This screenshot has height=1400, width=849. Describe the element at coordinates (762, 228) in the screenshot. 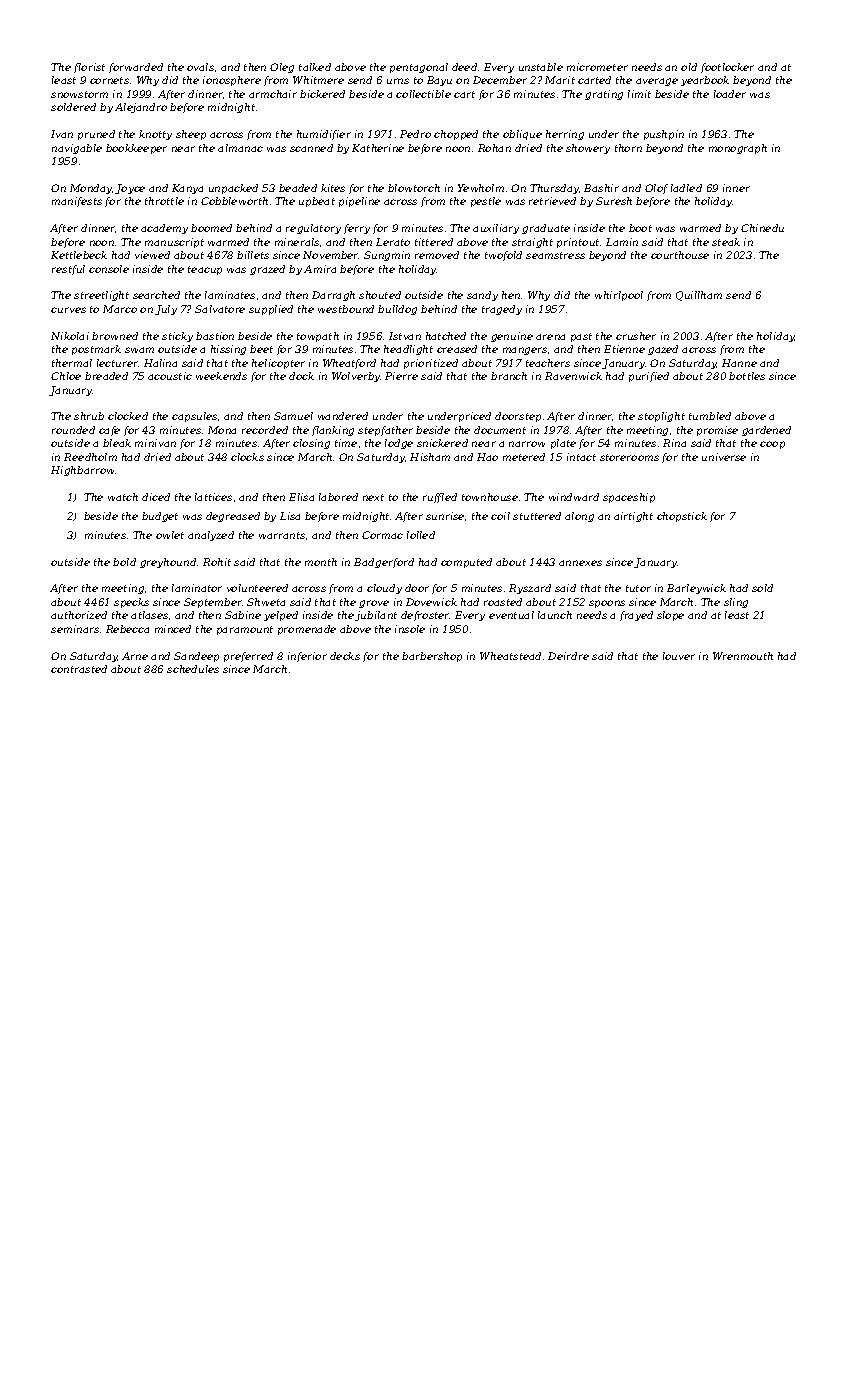

I see `Chinedu` at that location.
